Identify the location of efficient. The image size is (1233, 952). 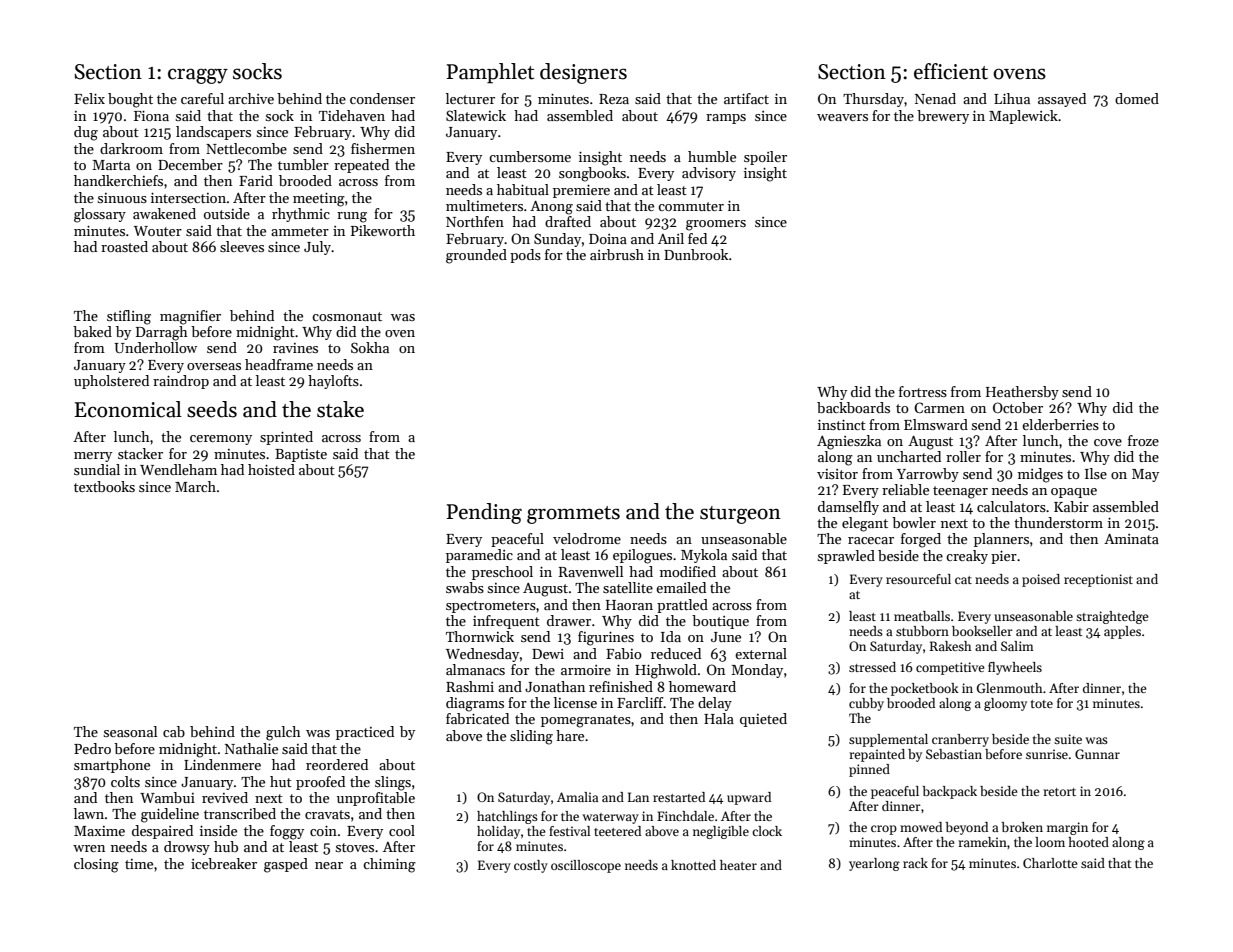
(951, 71).
